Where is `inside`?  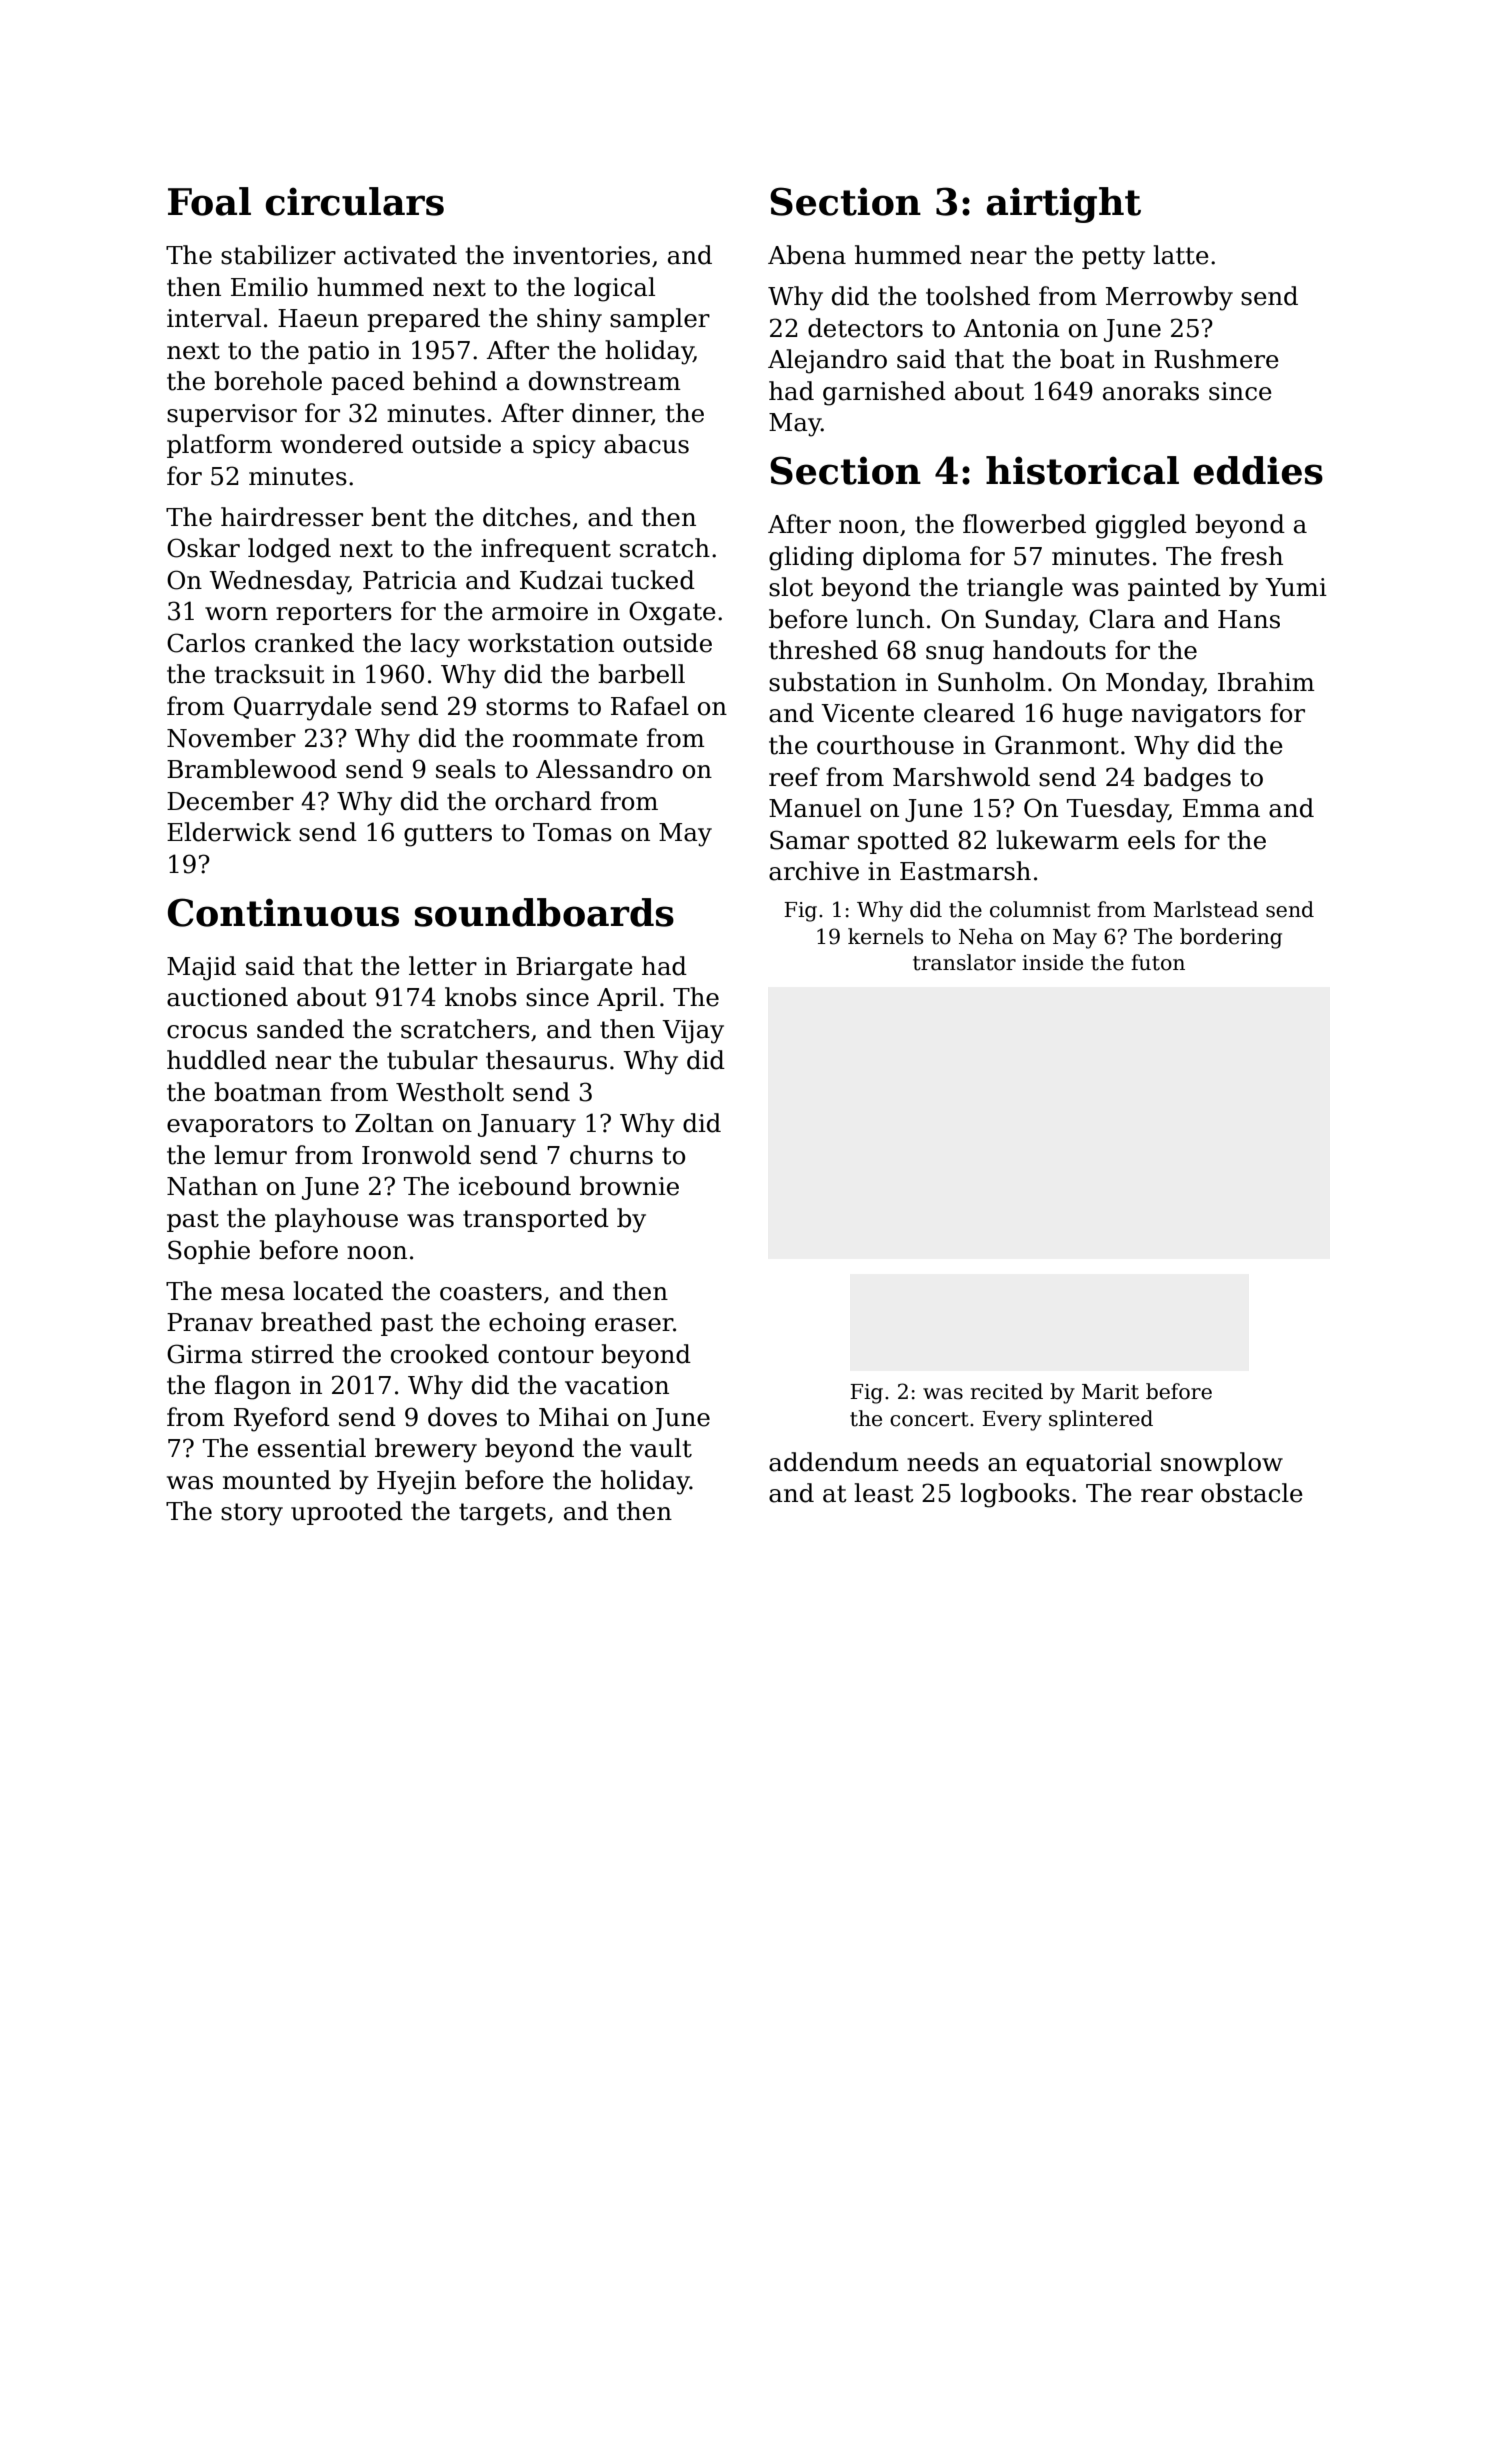 inside is located at coordinates (1052, 962).
